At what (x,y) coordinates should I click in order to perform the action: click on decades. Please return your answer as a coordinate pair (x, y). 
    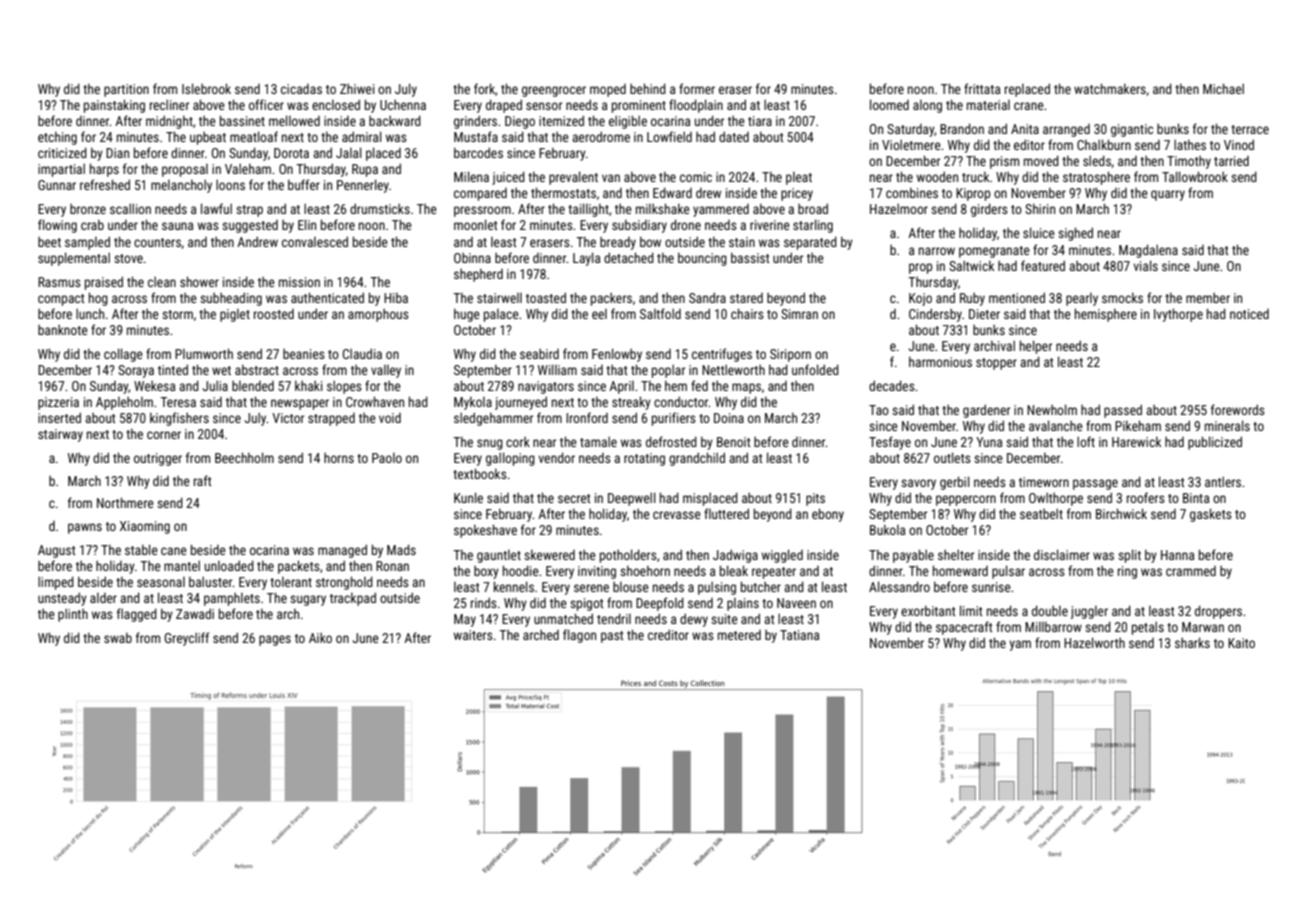
    Looking at the image, I should click on (892, 385).
